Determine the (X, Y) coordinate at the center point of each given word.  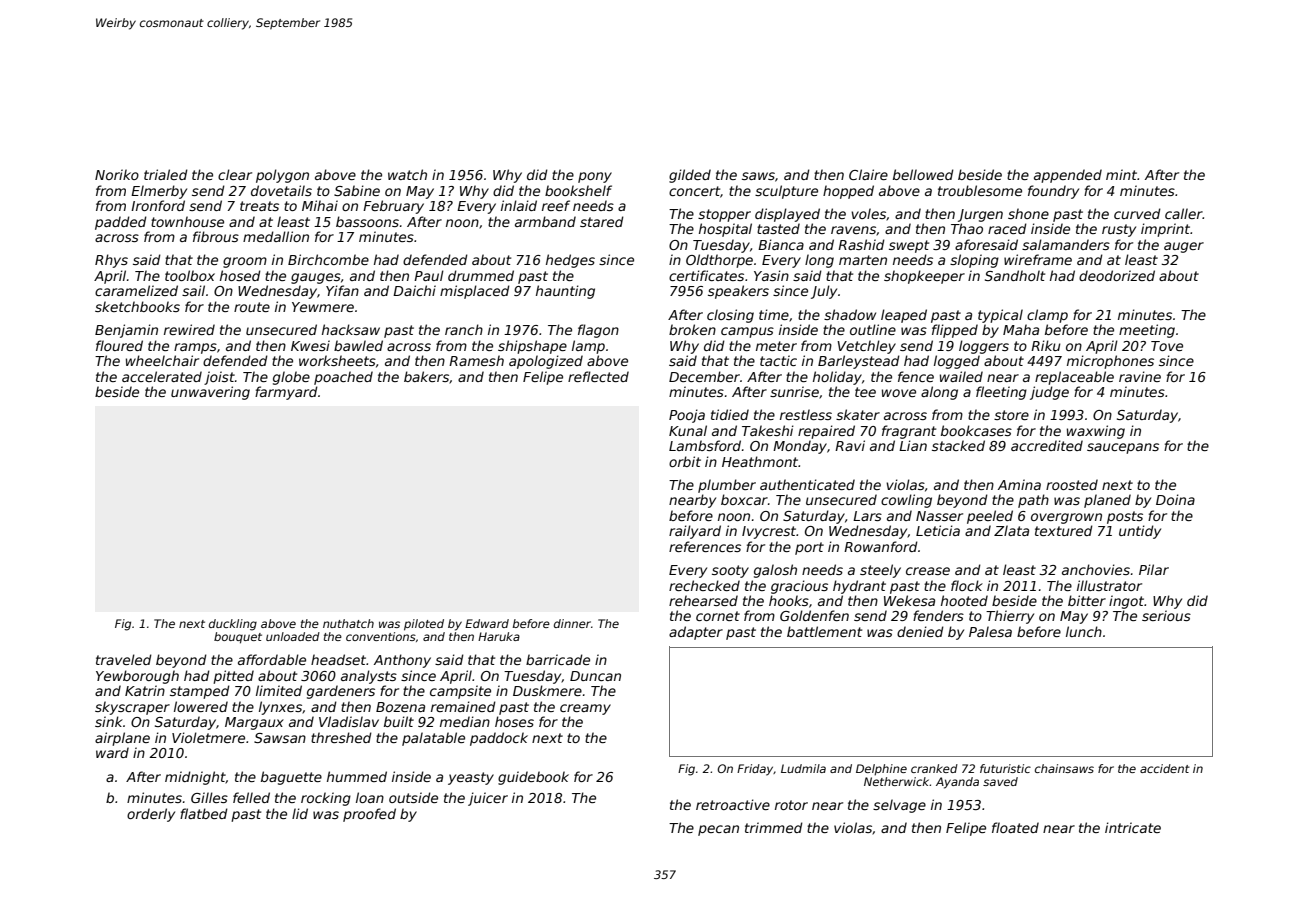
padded (121, 223)
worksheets (337, 360)
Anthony (402, 661)
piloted (424, 625)
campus (747, 332)
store (1011, 415)
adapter (696, 633)
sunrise (794, 391)
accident (1165, 768)
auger (1184, 247)
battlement (824, 631)
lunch (1084, 631)
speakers (738, 292)
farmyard (286, 393)
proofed (369, 815)
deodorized (1117, 275)
